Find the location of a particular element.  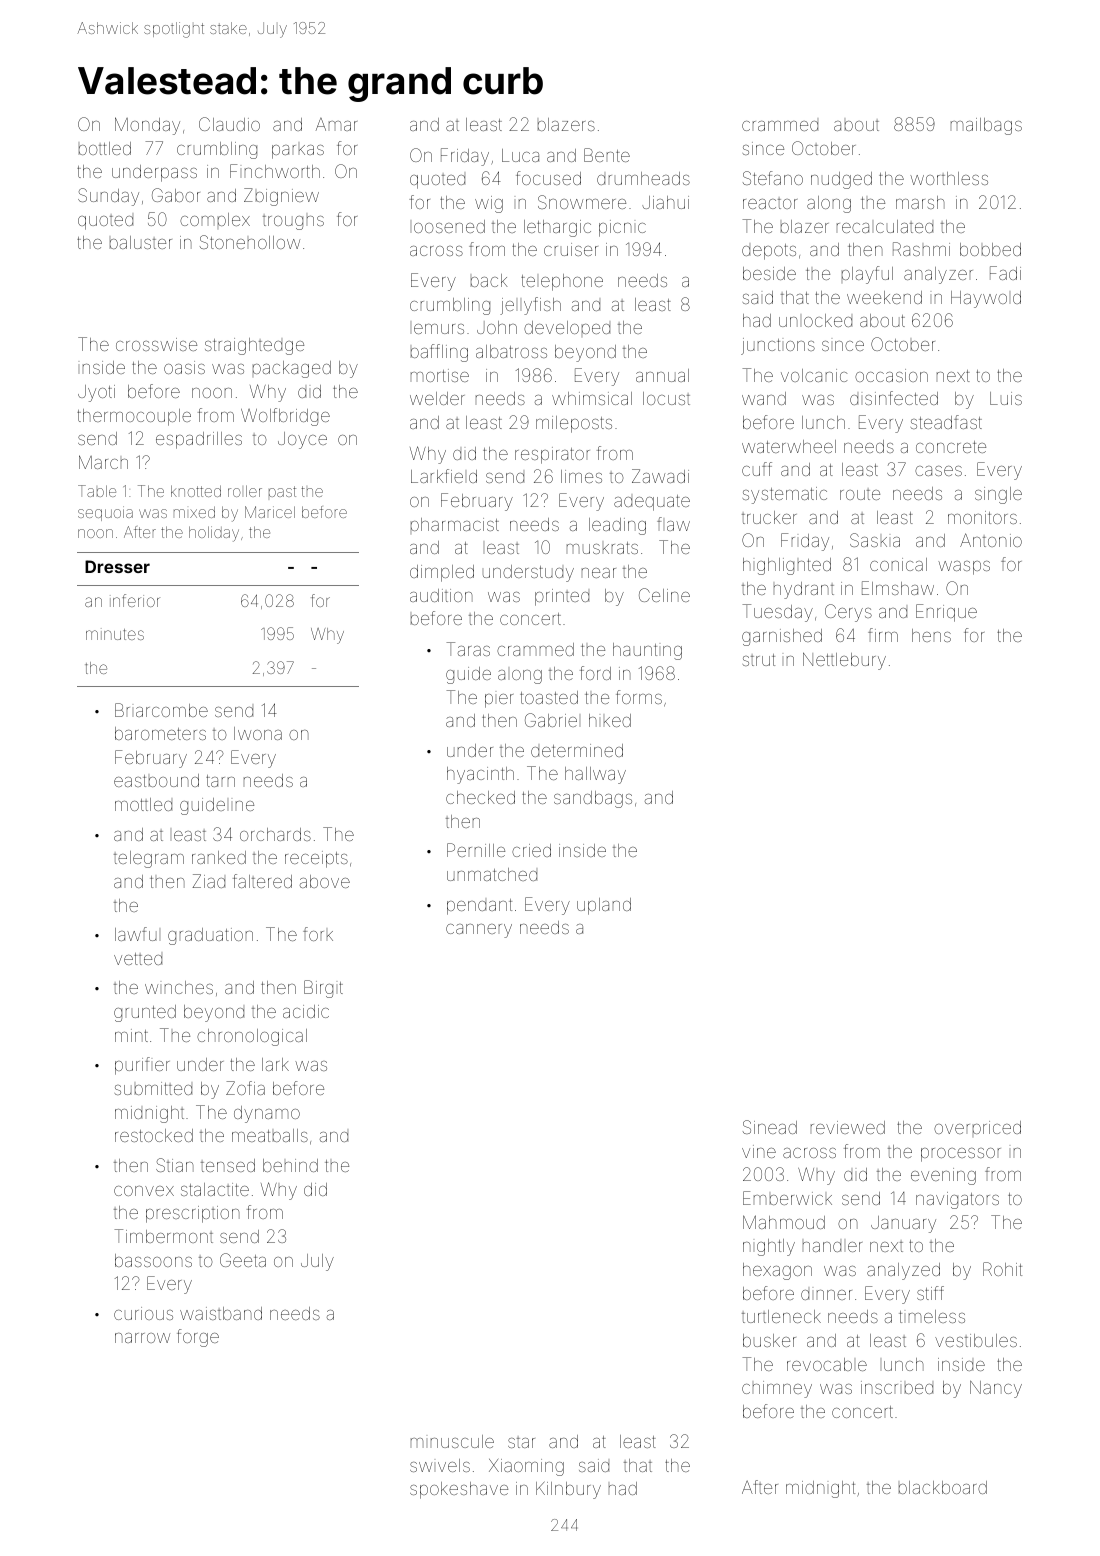

vestibules is located at coordinates (976, 1340).
